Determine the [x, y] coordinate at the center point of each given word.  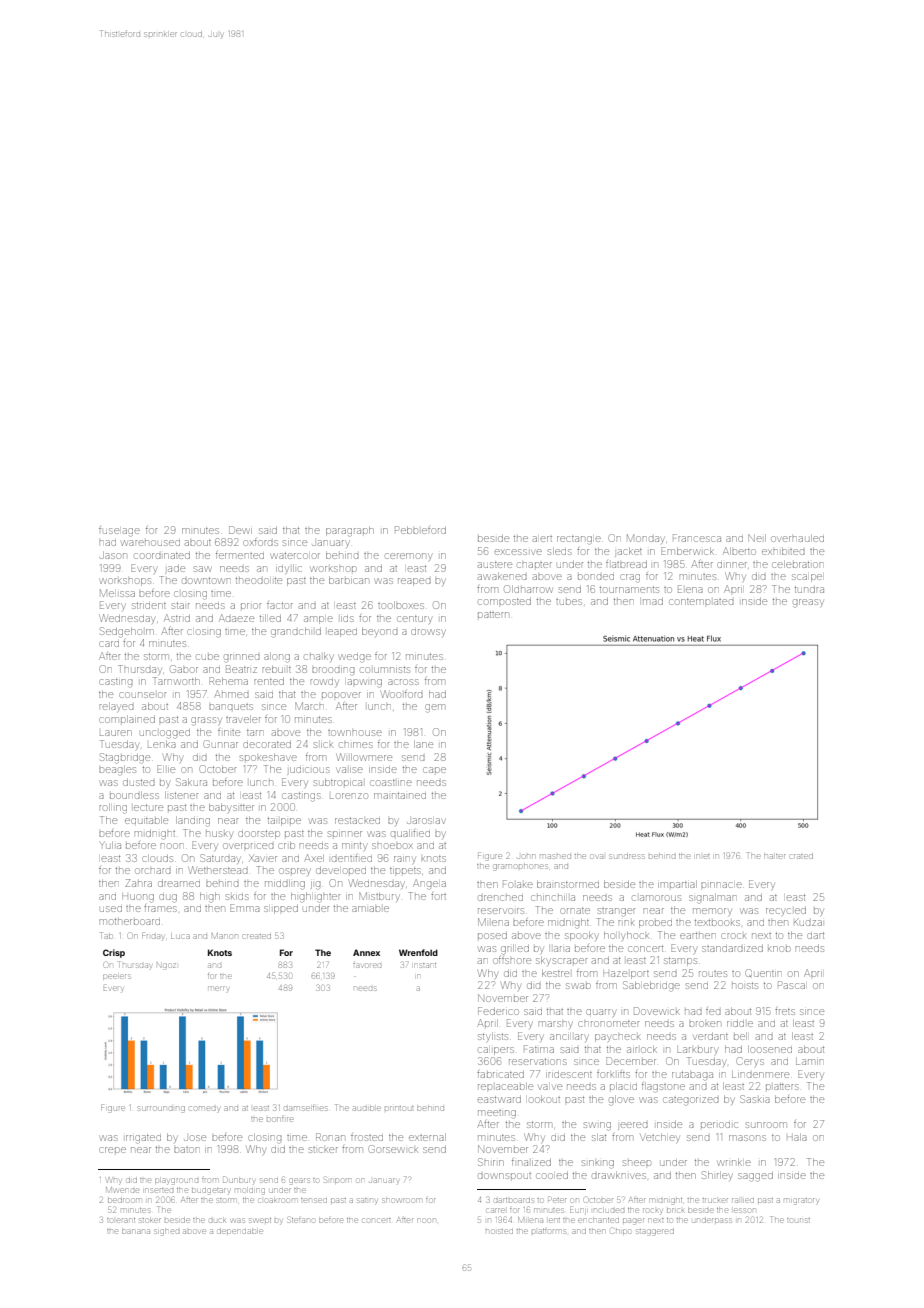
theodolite [259, 581]
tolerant [121, 1220]
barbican [349, 580]
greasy [808, 603]
